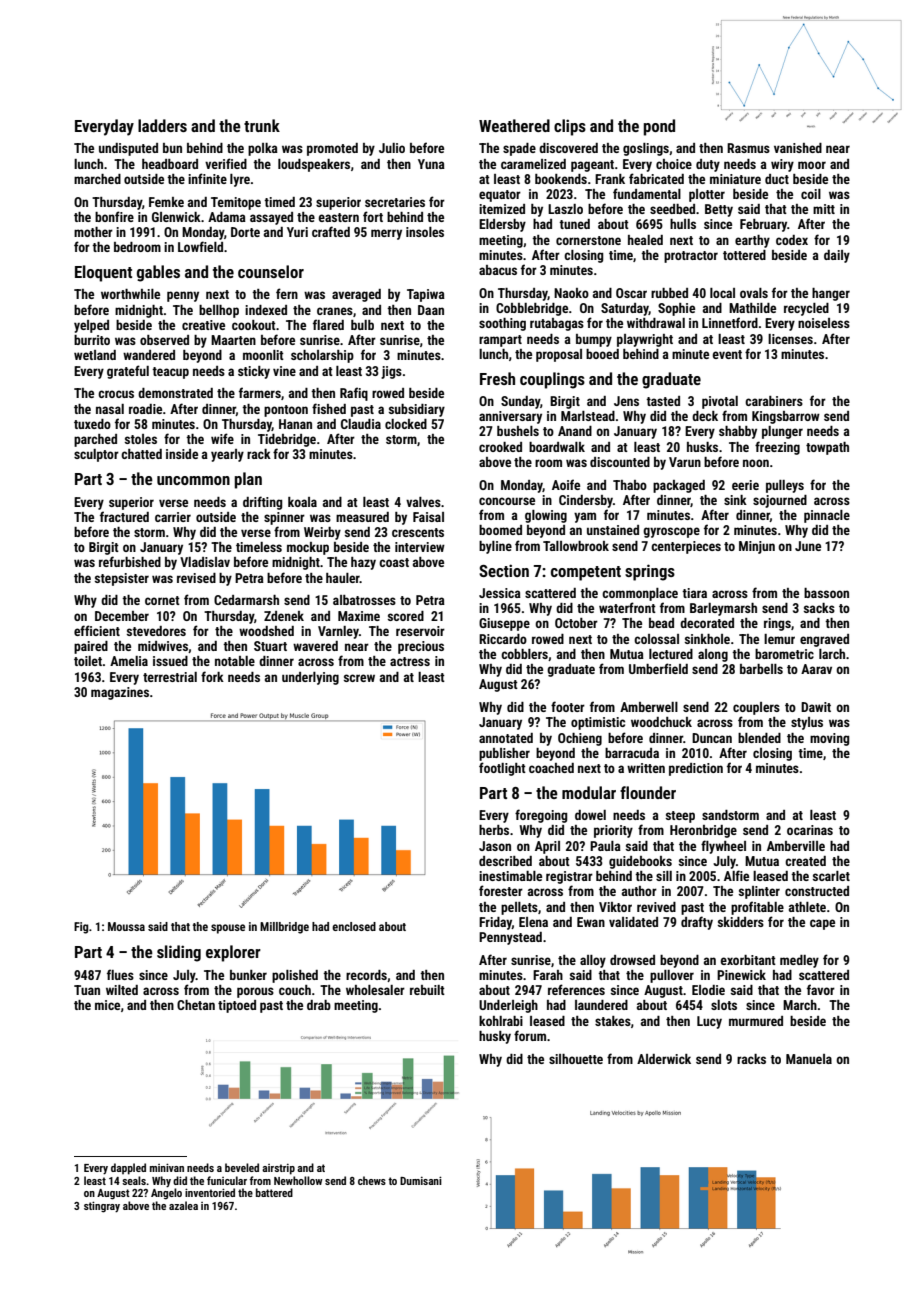  Describe the element at coordinates (339, 217) in the screenshot. I see `eastern` at that location.
